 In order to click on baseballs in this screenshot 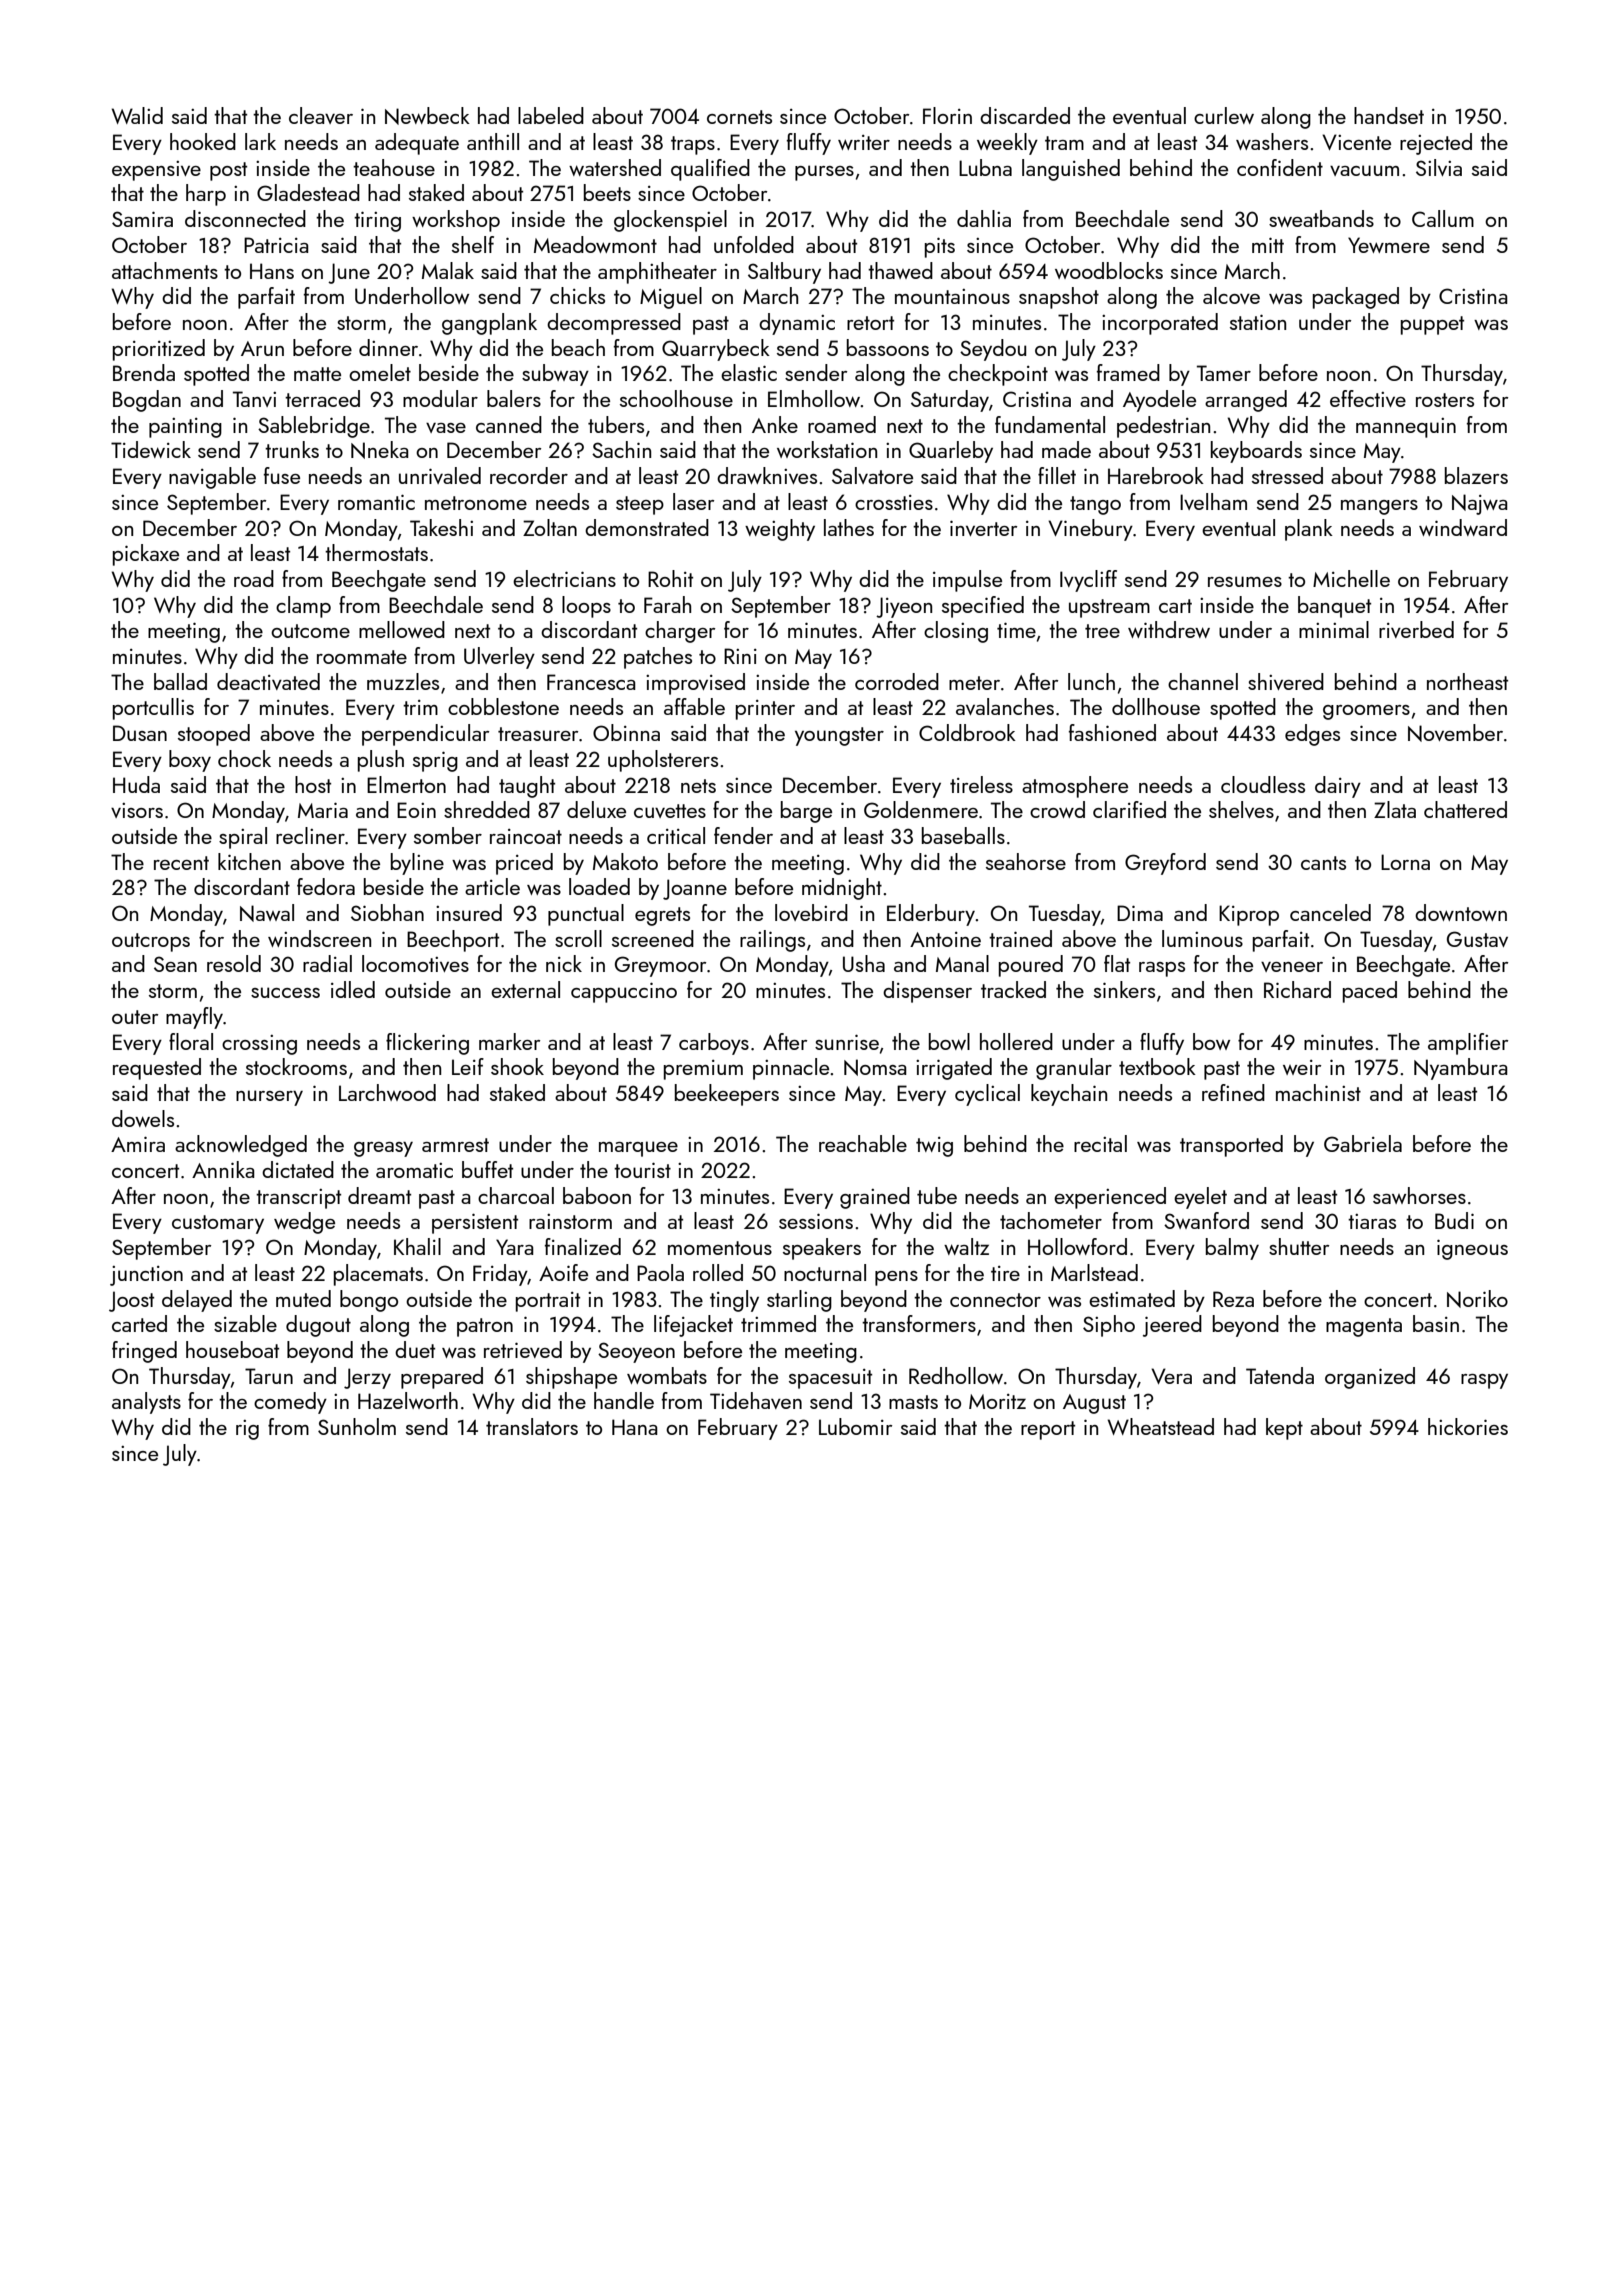, I will do `click(963, 835)`.
